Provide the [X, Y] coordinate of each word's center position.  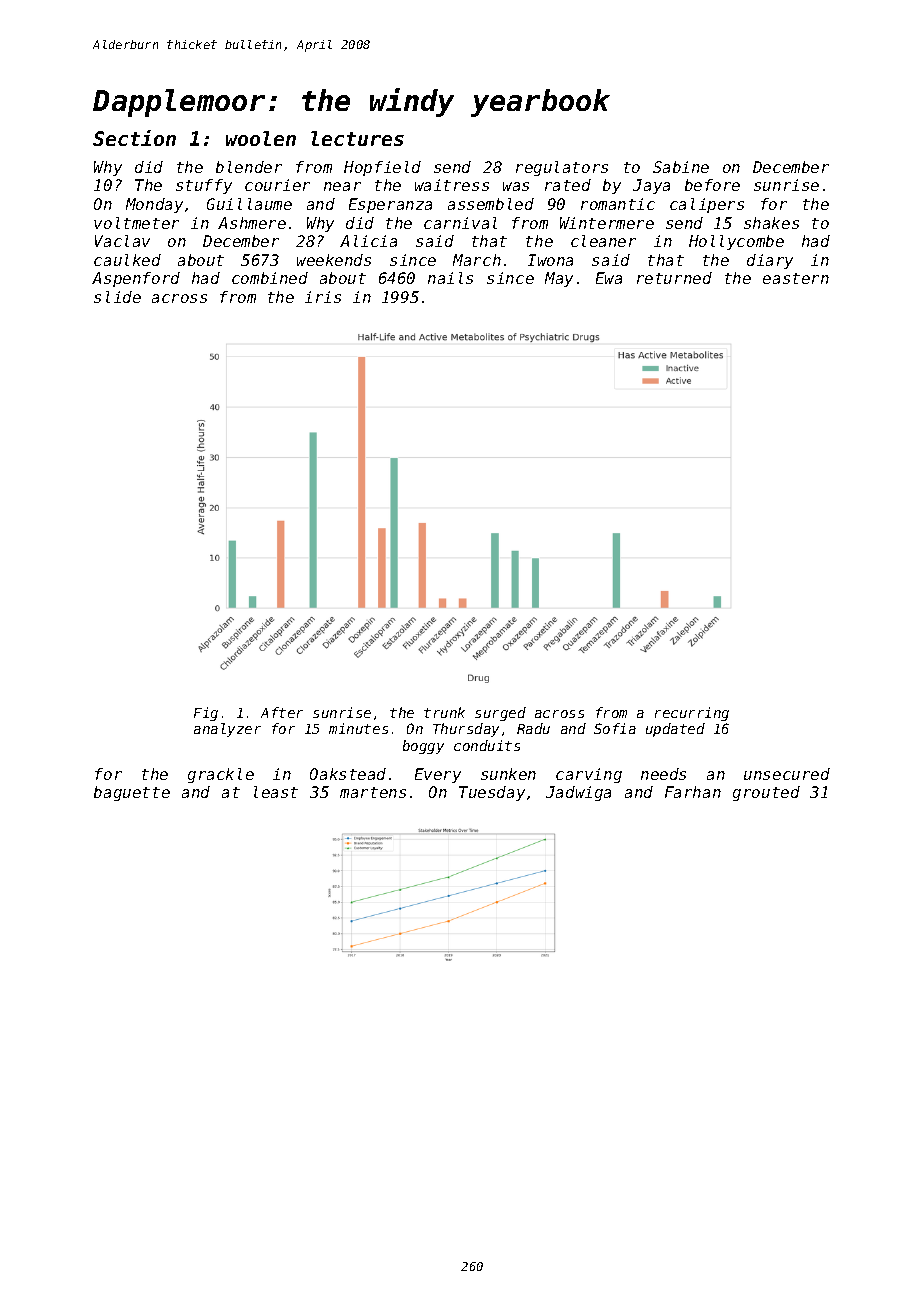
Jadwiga [578, 793]
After [282, 712]
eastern [796, 278]
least [276, 792]
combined [270, 278]
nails [450, 278]
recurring [692, 714]
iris [323, 297]
